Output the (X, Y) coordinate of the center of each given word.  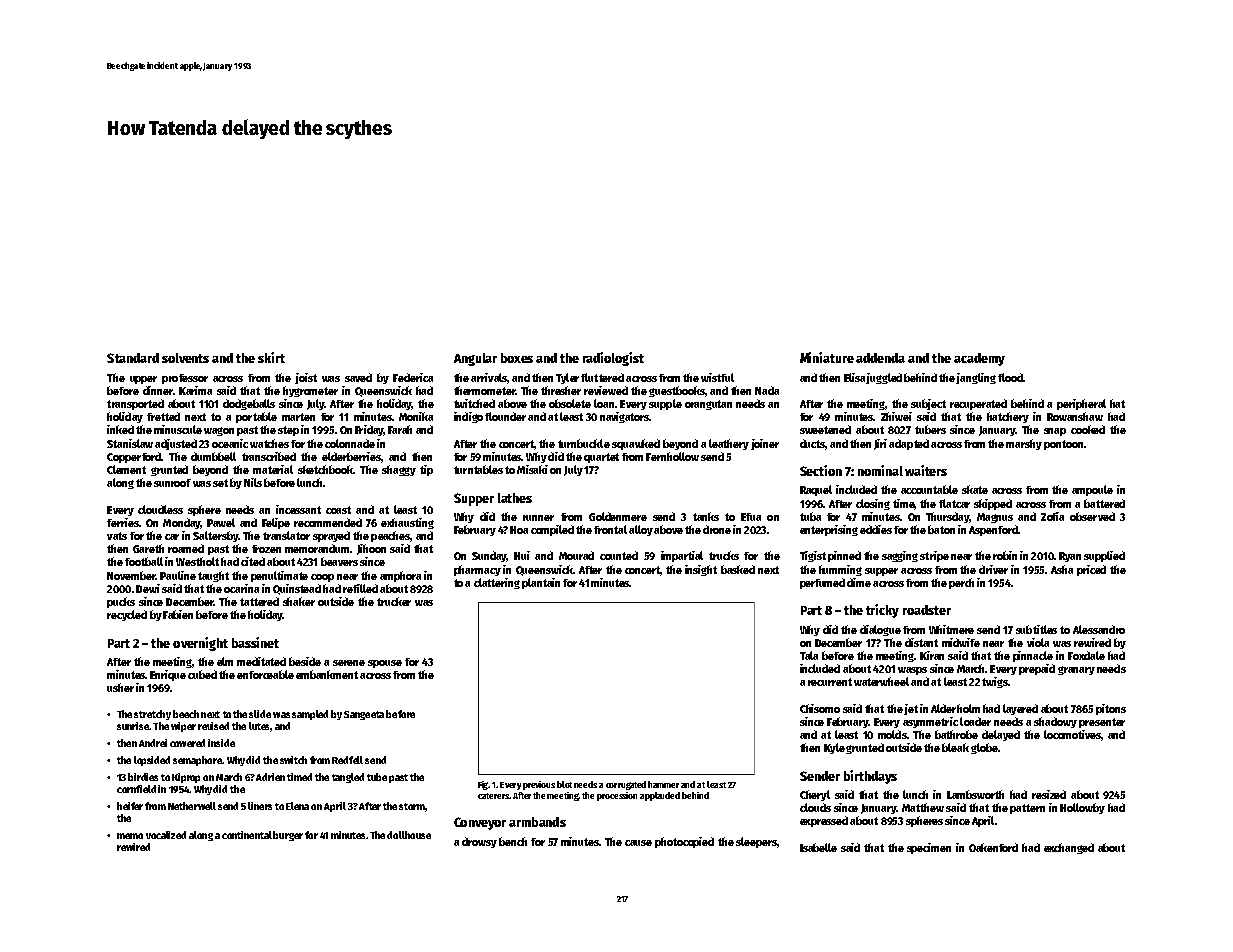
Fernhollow (672, 456)
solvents (185, 358)
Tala (809, 655)
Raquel (816, 490)
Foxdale (1086, 655)
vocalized (166, 835)
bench (513, 841)
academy (979, 359)
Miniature (827, 357)
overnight (200, 644)
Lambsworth (975, 794)
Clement (126, 469)
